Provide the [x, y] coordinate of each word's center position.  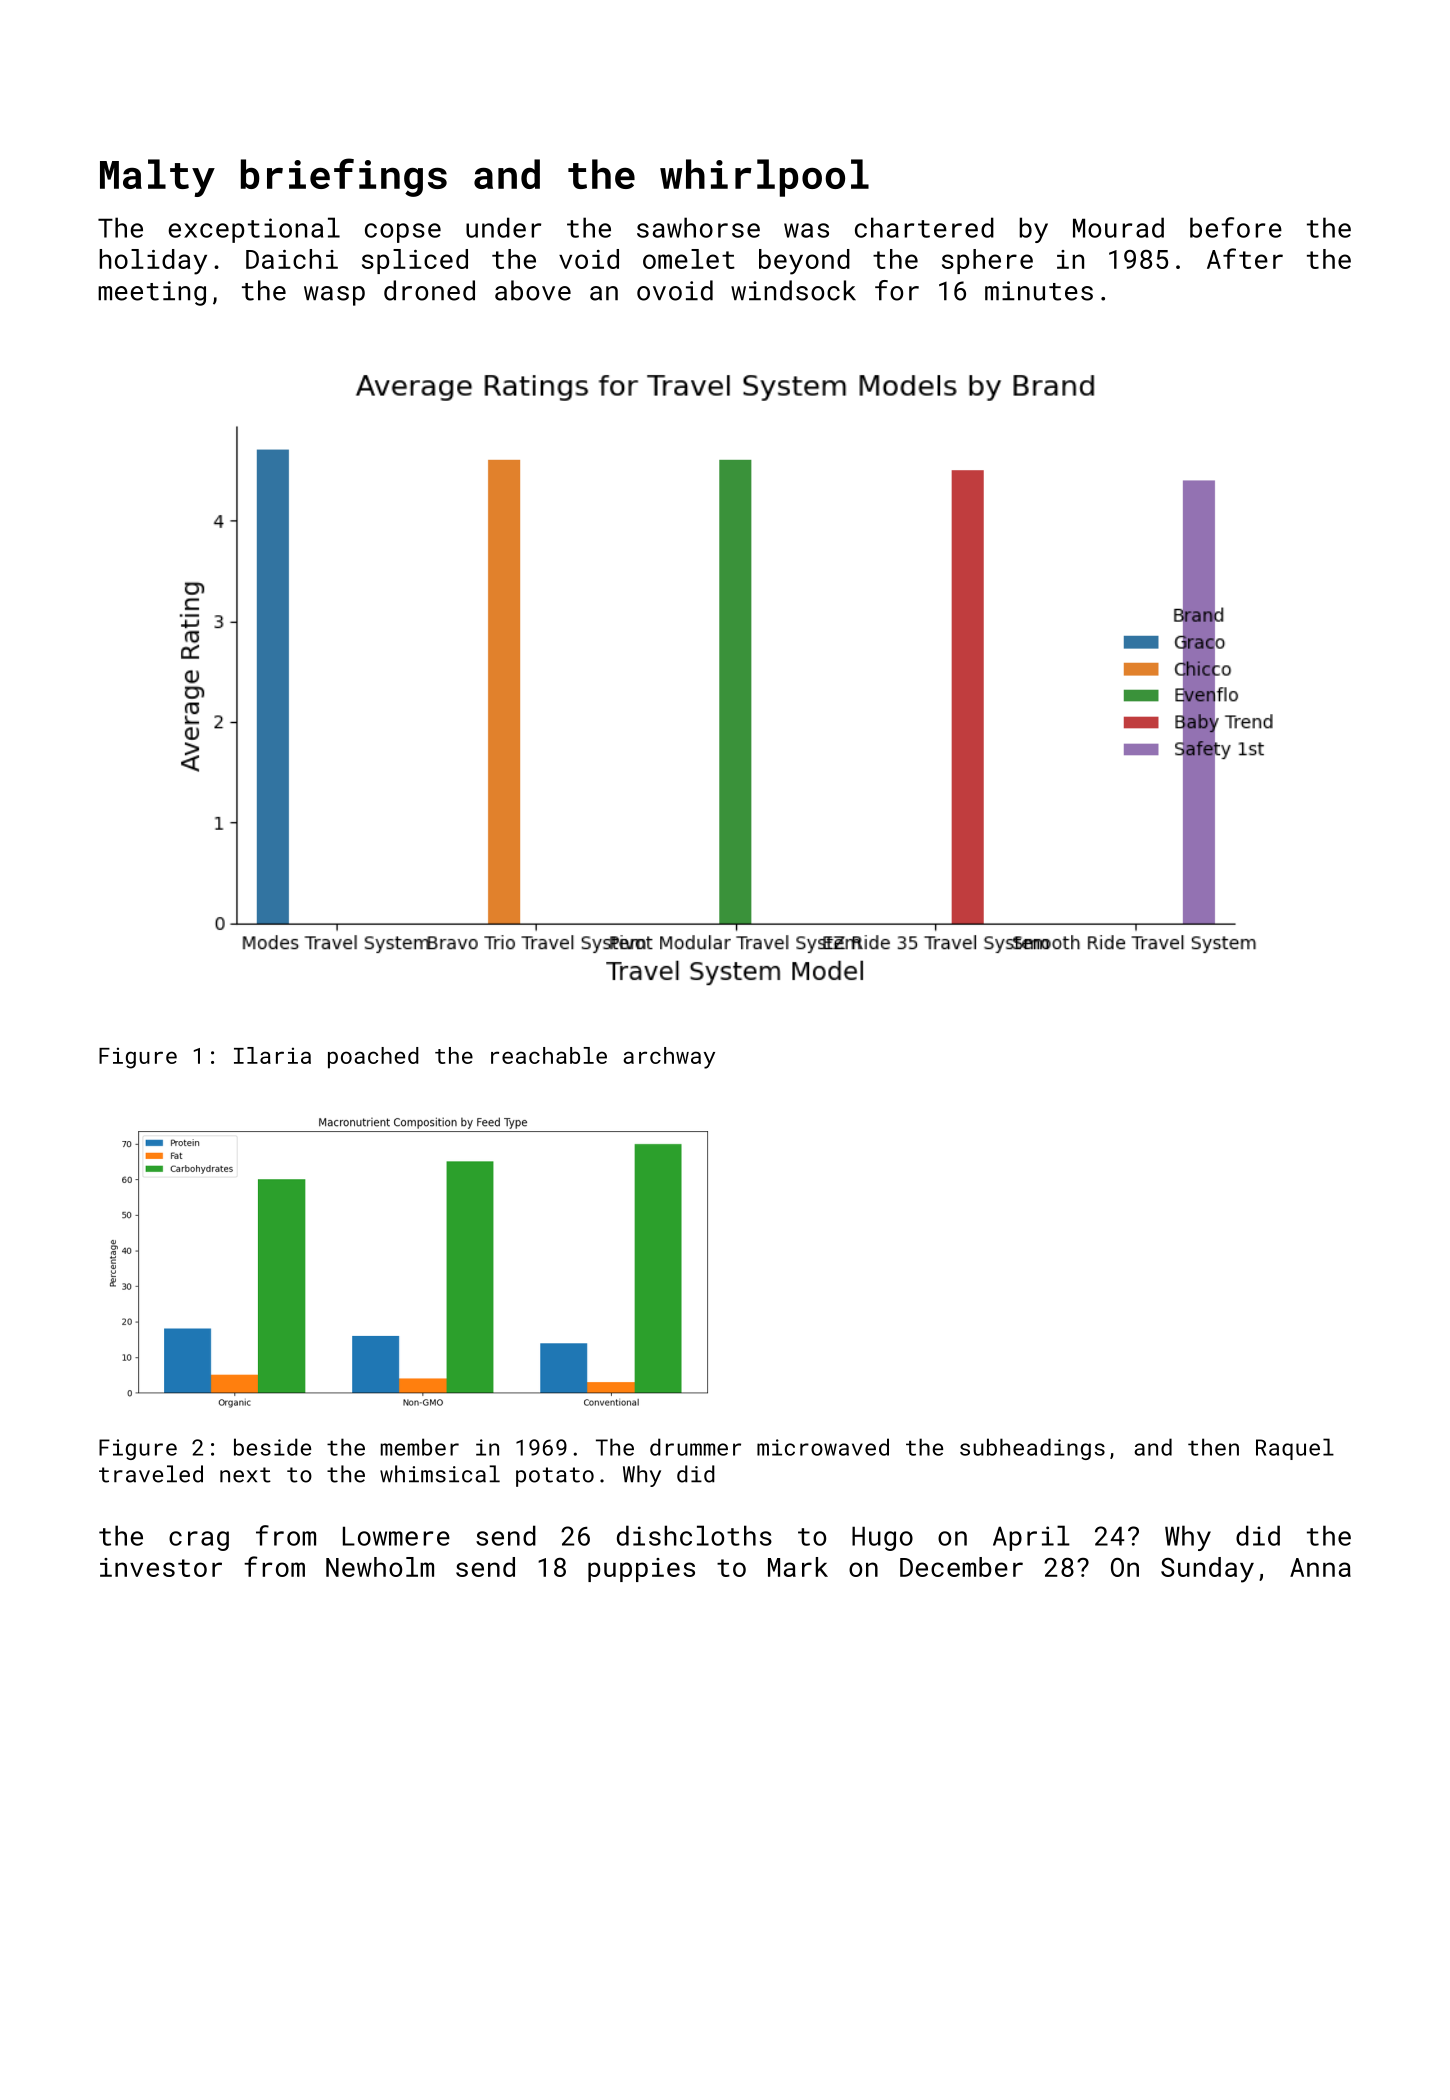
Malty [157, 178]
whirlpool [764, 178]
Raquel [1295, 1449]
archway [669, 1058]
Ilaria [272, 1055]
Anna [1320, 1567]
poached [373, 1058]
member [420, 1447]
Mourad [1118, 227]
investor [161, 1567]
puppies [641, 1570]
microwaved [823, 1447]
